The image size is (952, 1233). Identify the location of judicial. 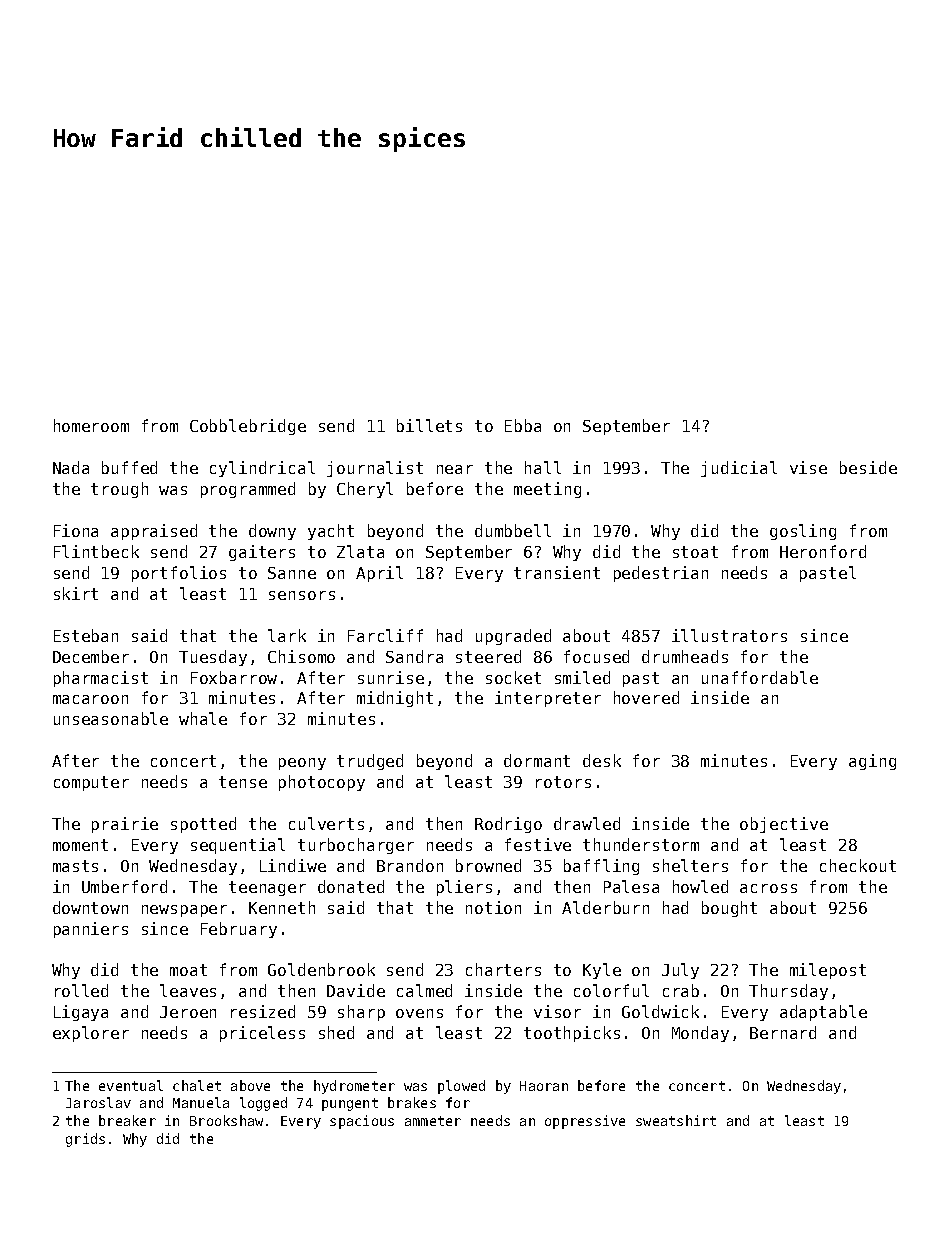
(739, 469).
